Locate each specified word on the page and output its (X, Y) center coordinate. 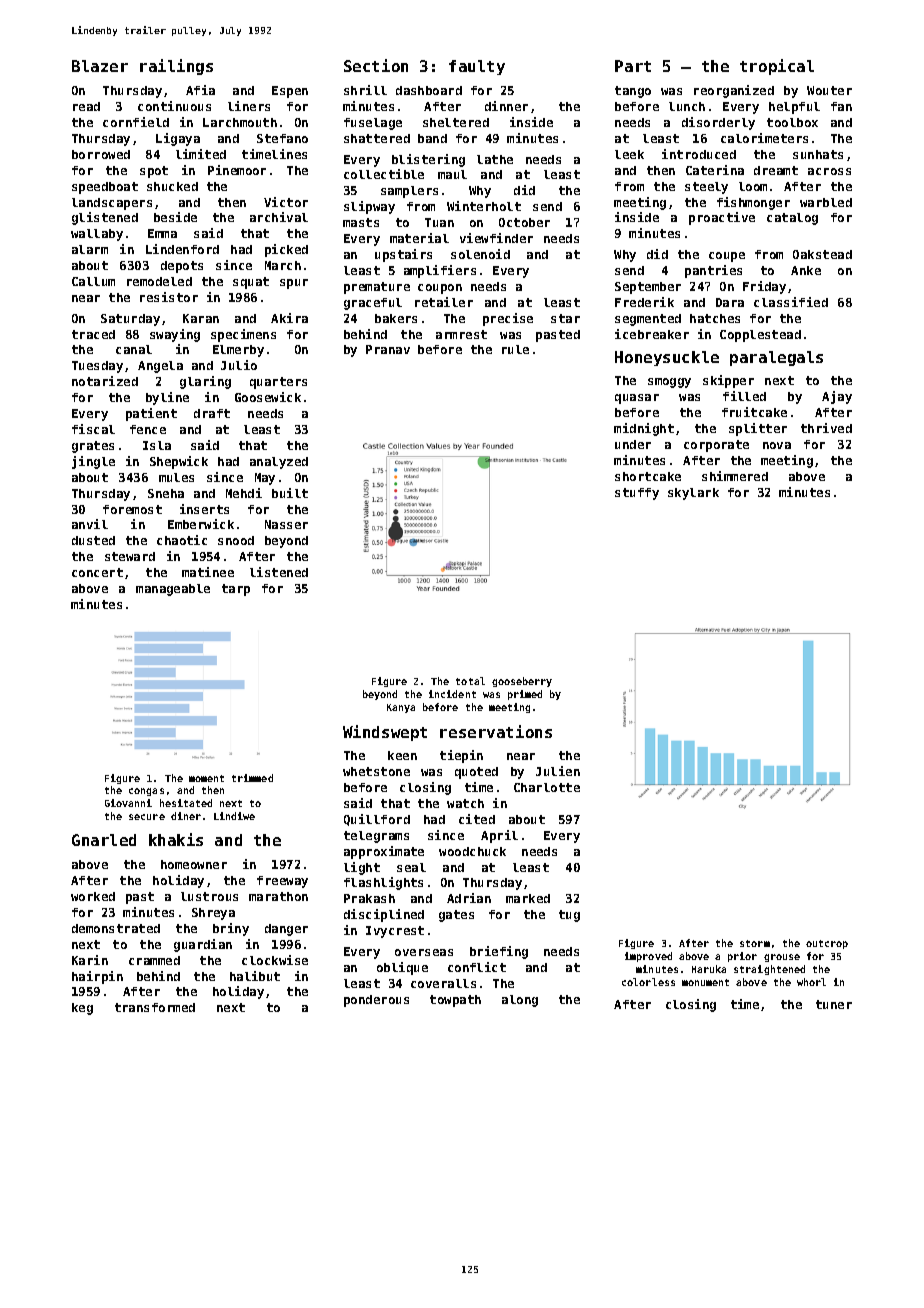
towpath (455, 1001)
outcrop (827, 944)
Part (633, 66)
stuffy (637, 494)
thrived (826, 428)
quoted (476, 773)
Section (376, 65)
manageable (173, 590)
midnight (644, 429)
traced (93, 334)
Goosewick (268, 397)
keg (82, 1009)
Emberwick (201, 524)
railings (176, 67)
